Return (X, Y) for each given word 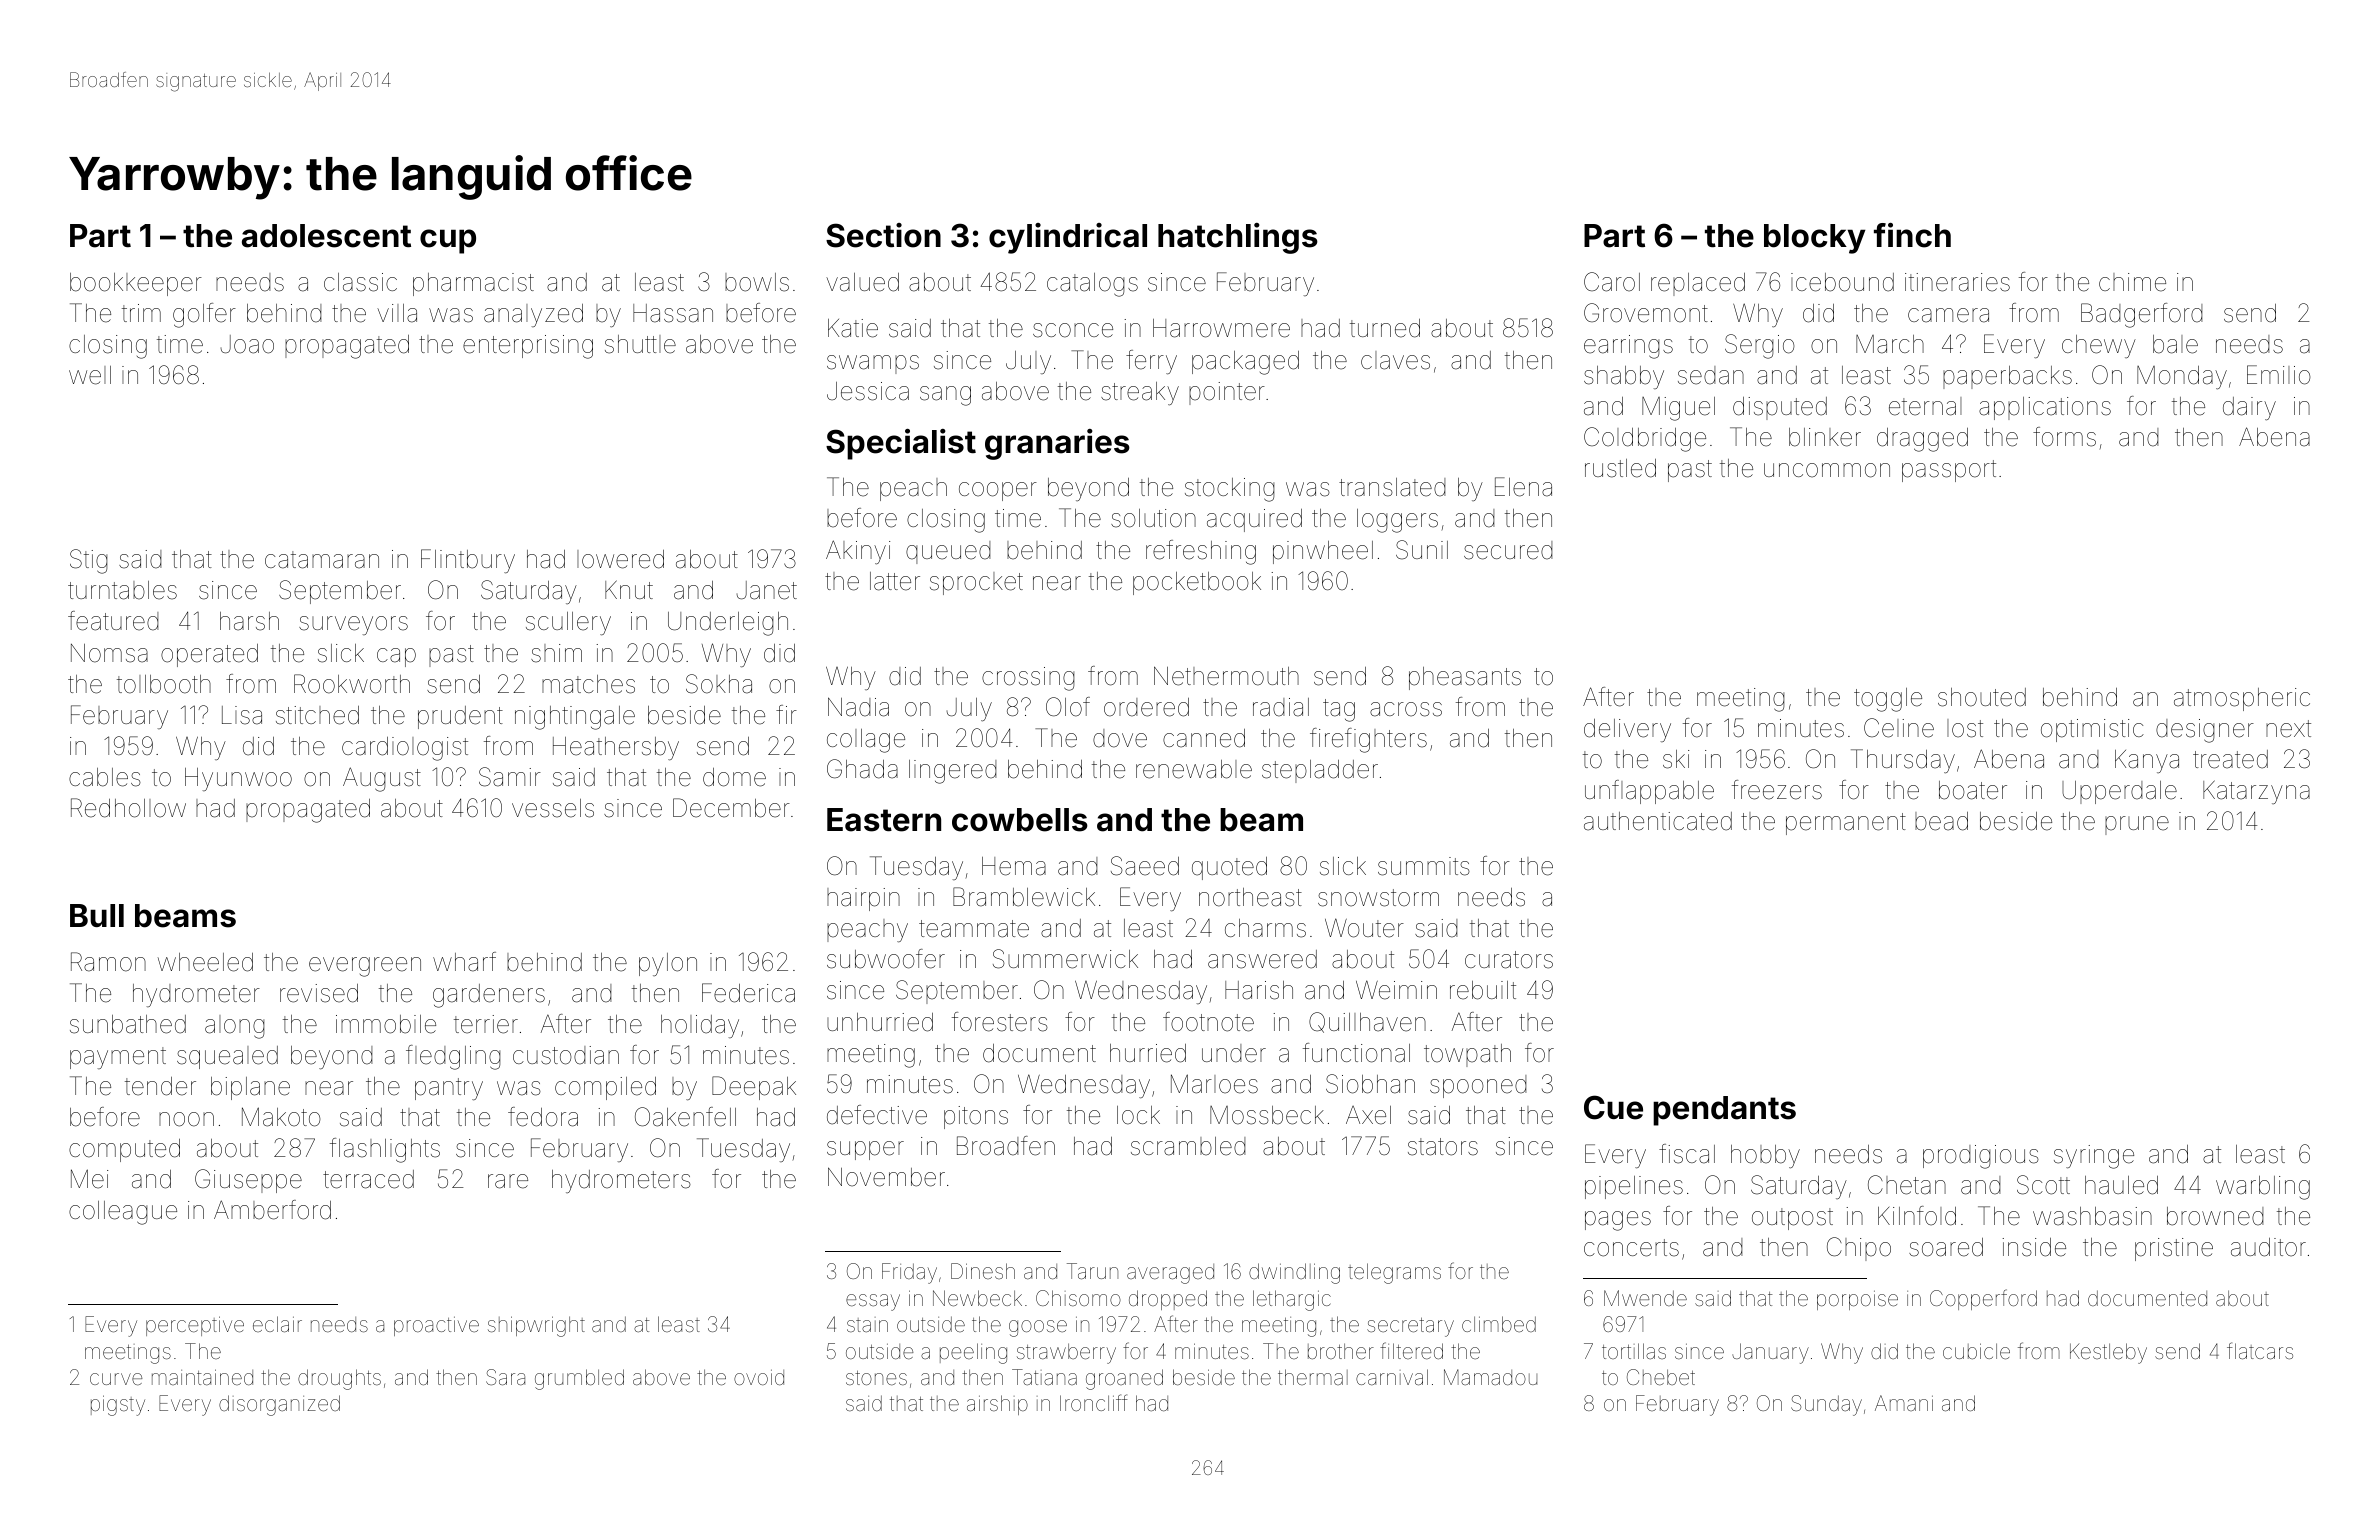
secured (1508, 550)
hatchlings (1238, 238)
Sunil (1422, 550)
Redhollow (128, 808)
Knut (629, 589)
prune (2137, 825)
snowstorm (1378, 898)
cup (448, 241)
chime (2132, 282)
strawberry (1066, 1353)
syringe (2094, 1157)
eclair (277, 1324)
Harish (1259, 990)
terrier (486, 1024)
